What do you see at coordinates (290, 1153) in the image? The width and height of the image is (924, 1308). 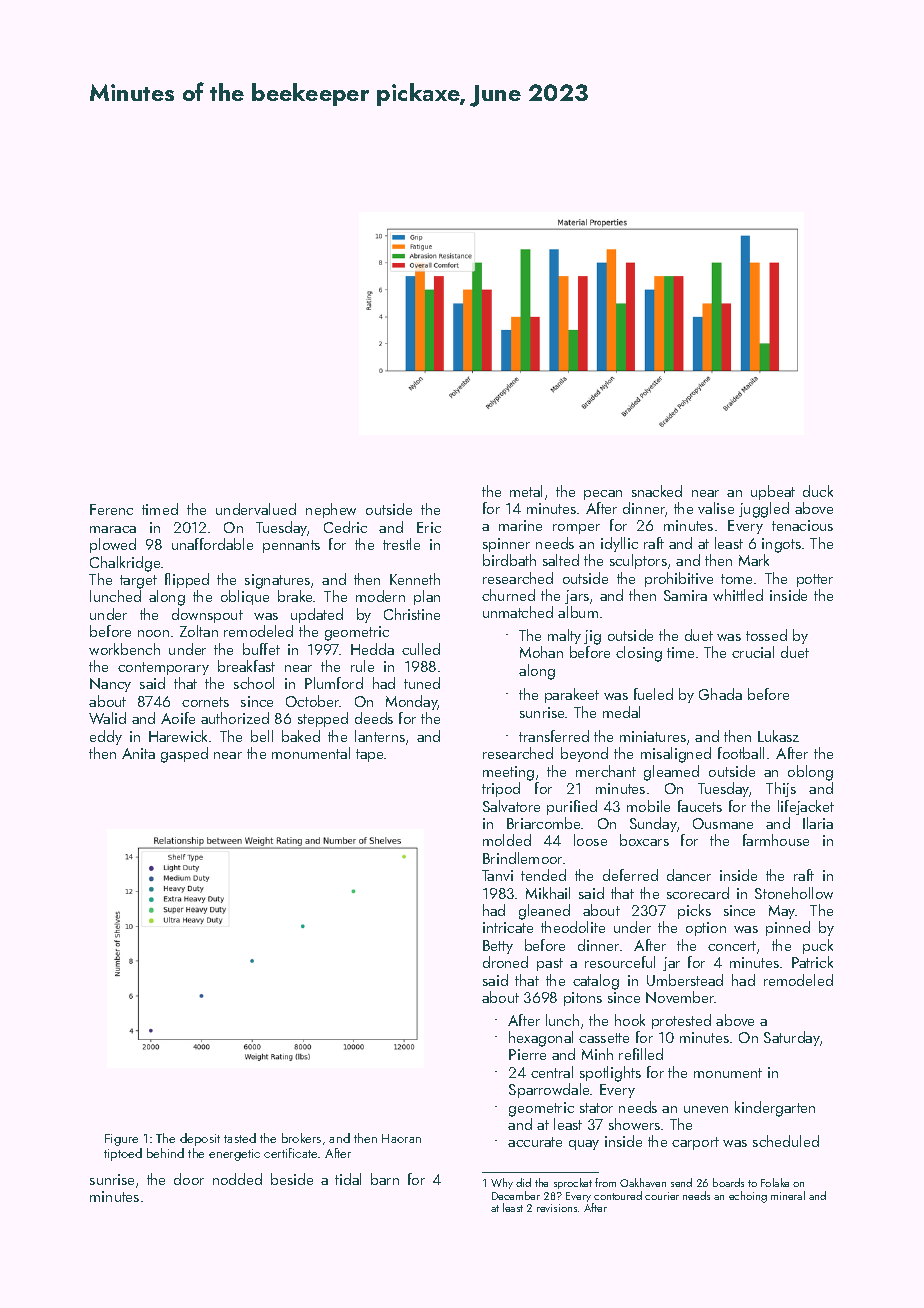 I see `certificate` at bounding box center [290, 1153].
